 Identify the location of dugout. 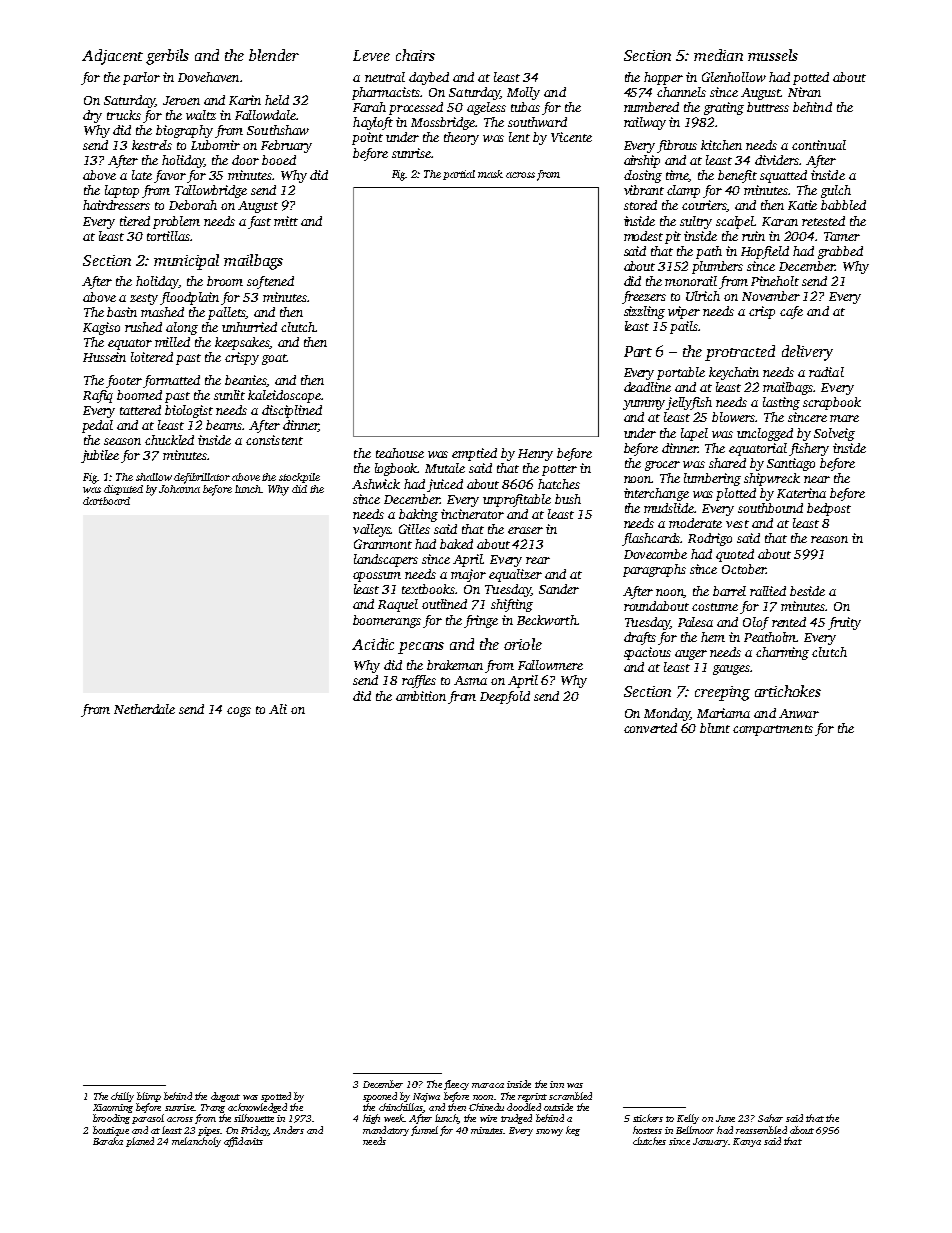
(225, 1097).
